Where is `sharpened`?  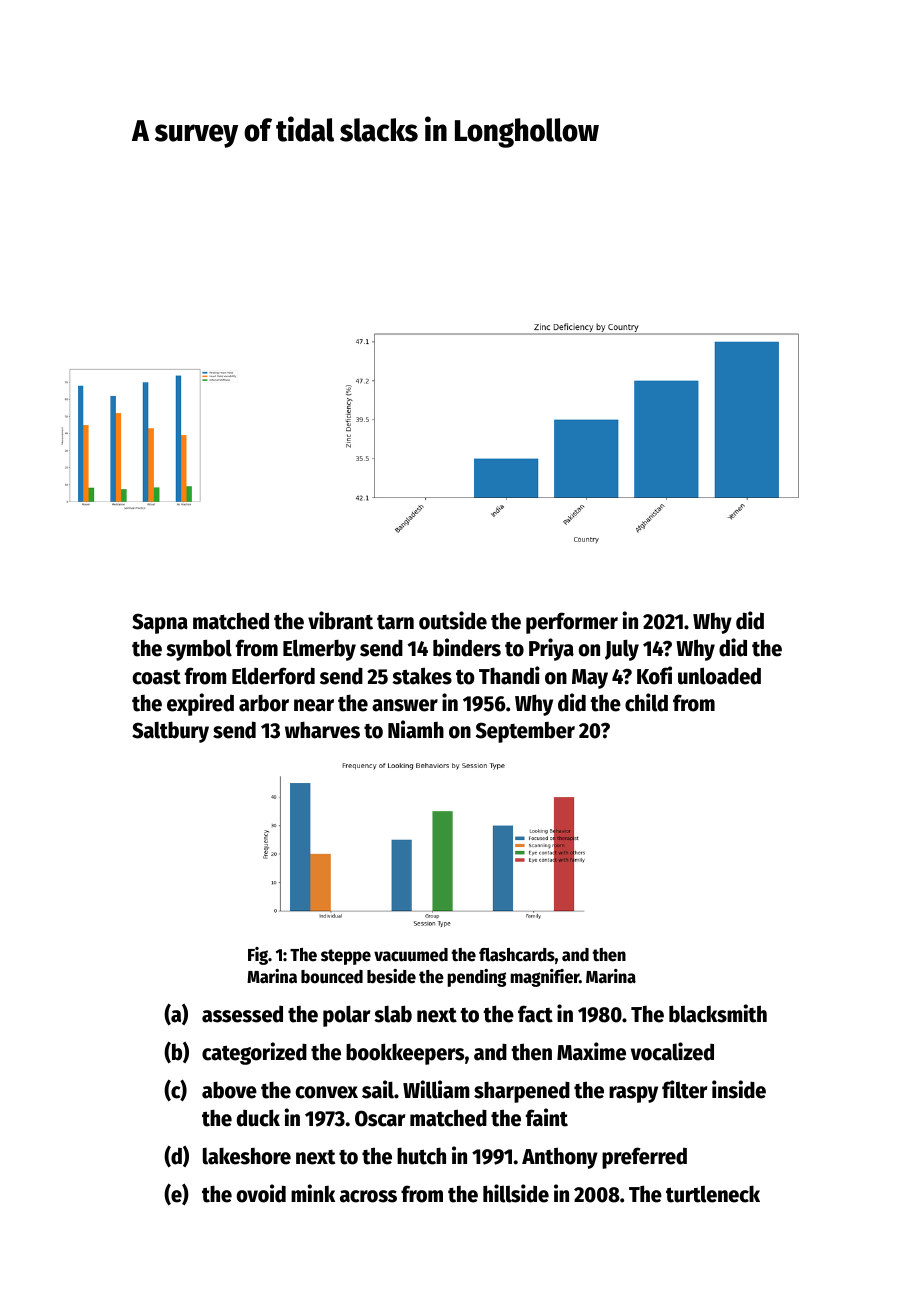
sharpened is located at coordinates (522, 1092).
